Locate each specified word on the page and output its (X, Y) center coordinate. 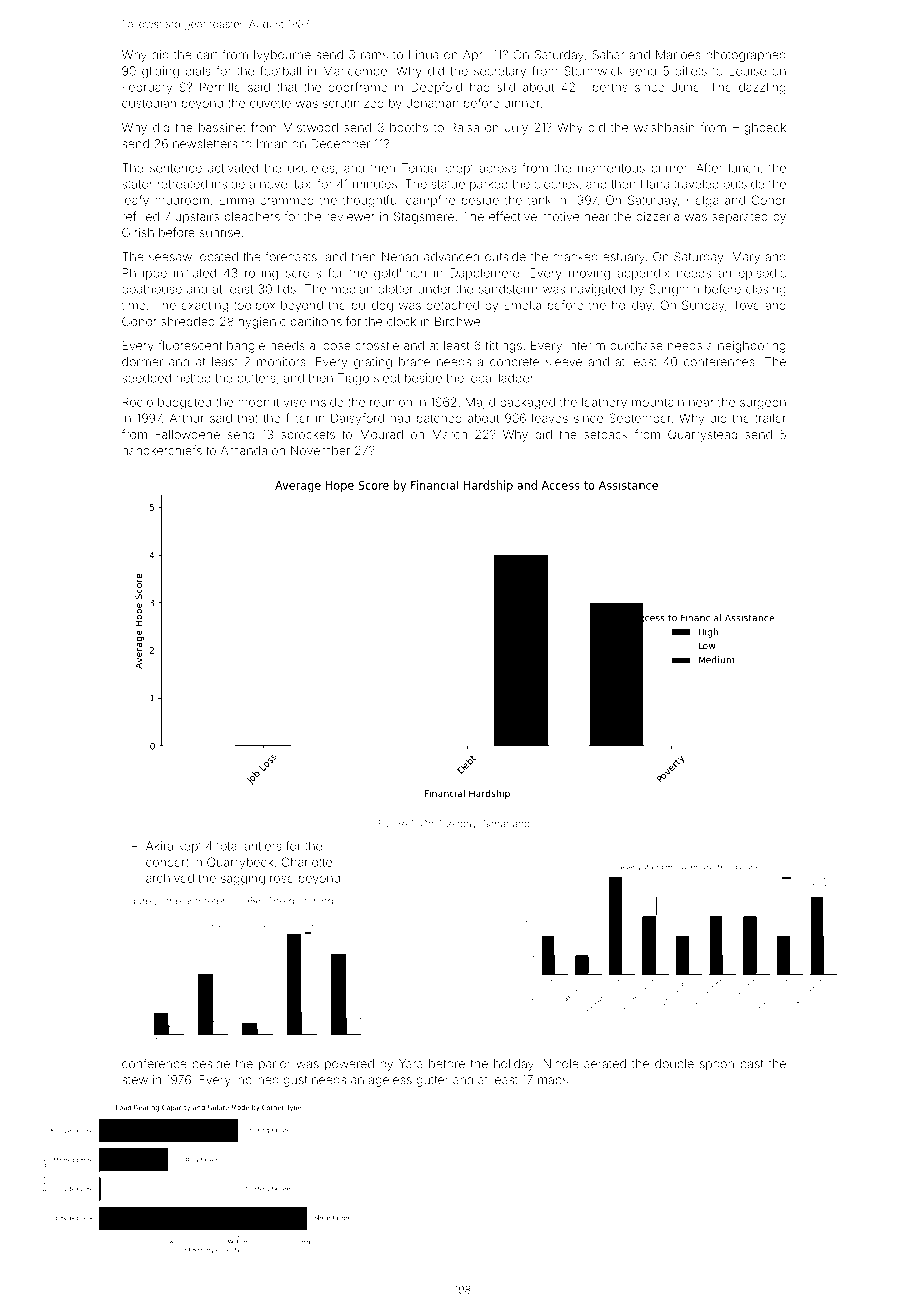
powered (349, 1065)
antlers (263, 846)
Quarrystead (702, 435)
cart (207, 55)
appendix (643, 274)
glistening (311, 902)
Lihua (423, 55)
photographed (746, 56)
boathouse (152, 289)
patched (439, 419)
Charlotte (307, 862)
